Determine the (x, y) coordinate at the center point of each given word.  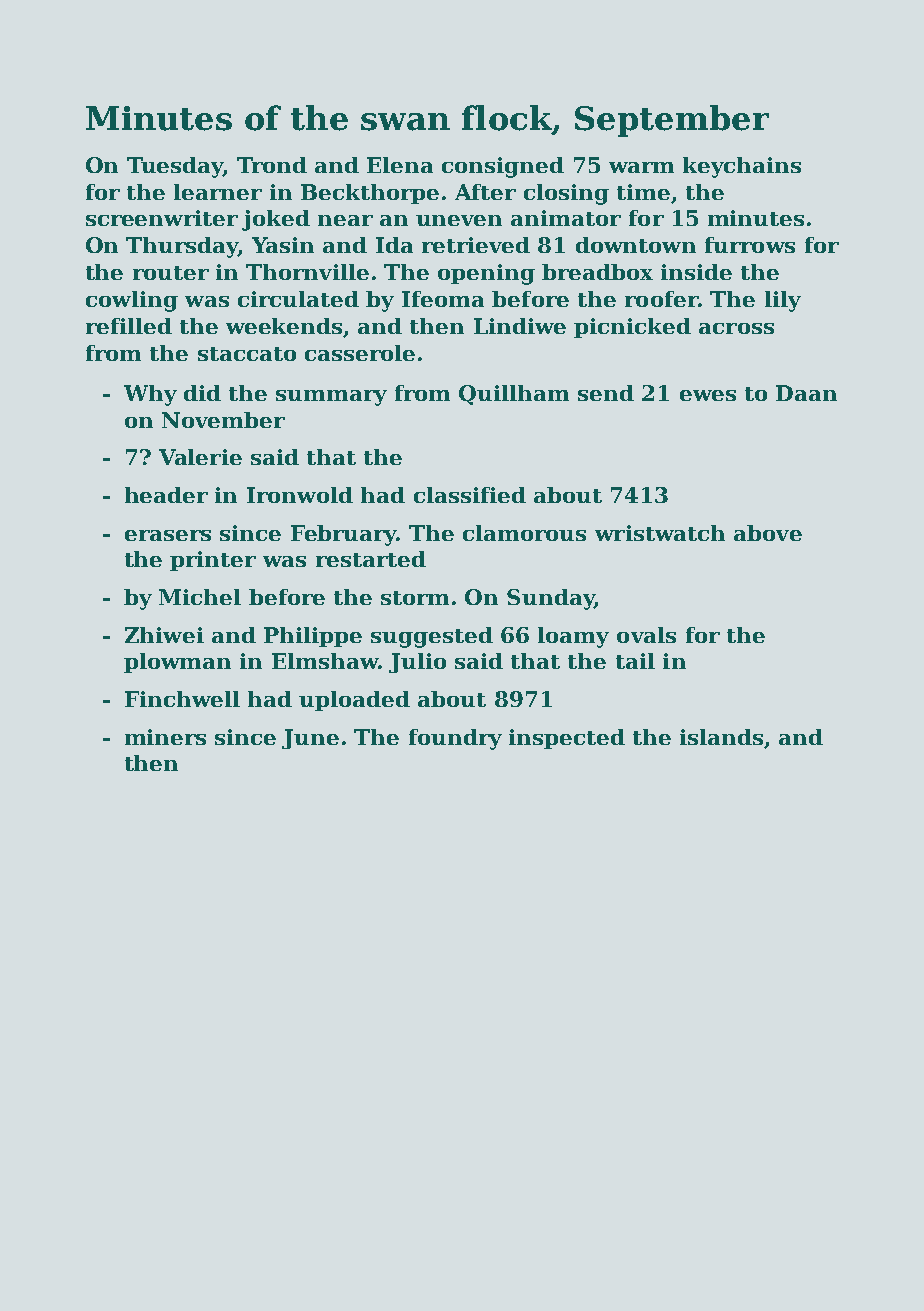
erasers (168, 535)
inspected (567, 739)
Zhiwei (164, 635)
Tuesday (175, 167)
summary (331, 398)
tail (635, 661)
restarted (371, 559)
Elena (400, 165)
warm (641, 167)
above (768, 533)
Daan (806, 393)
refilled (129, 326)
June (310, 739)
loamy (573, 637)
